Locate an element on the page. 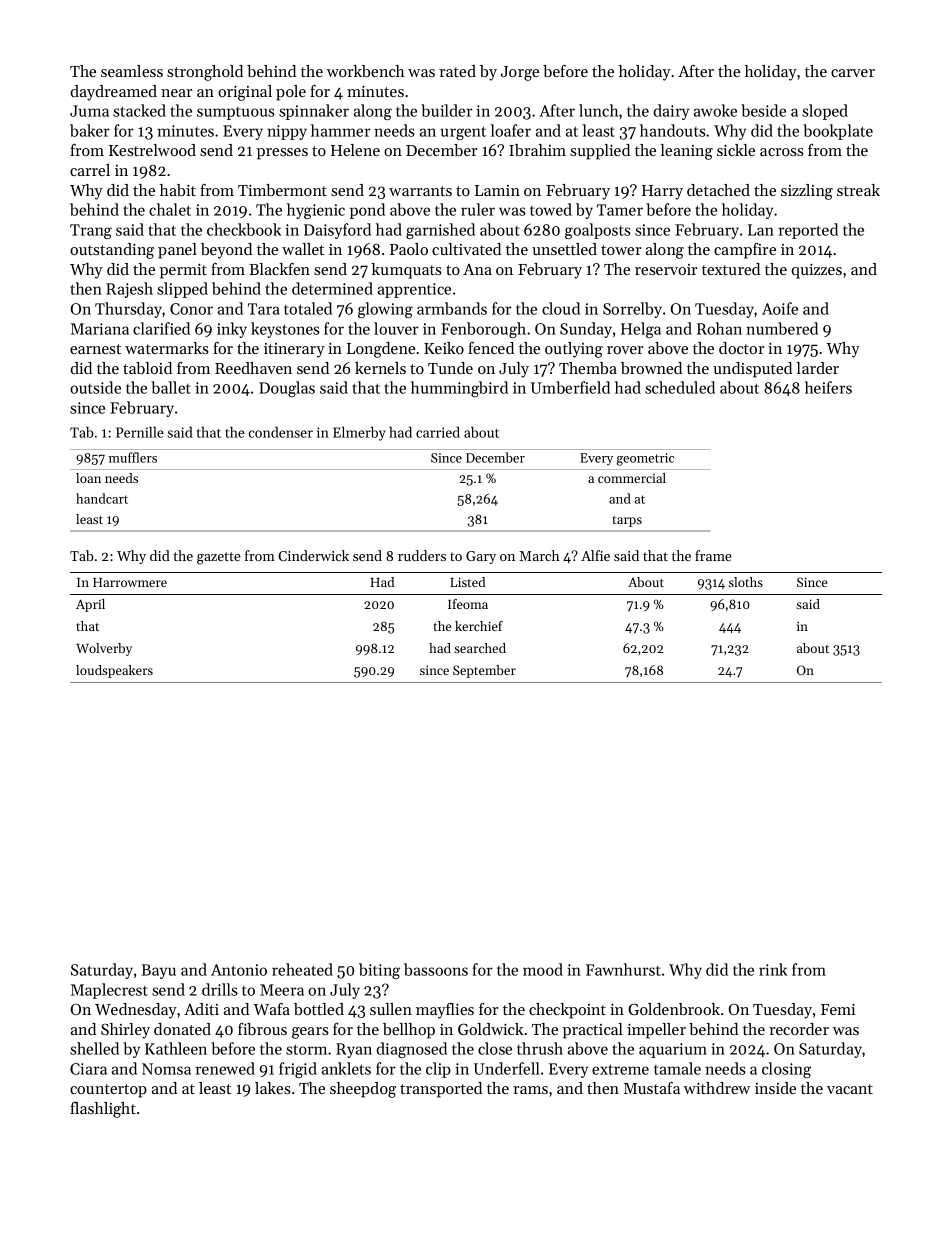 This document has width=952, height=1233. Pernille is located at coordinates (140, 432).
